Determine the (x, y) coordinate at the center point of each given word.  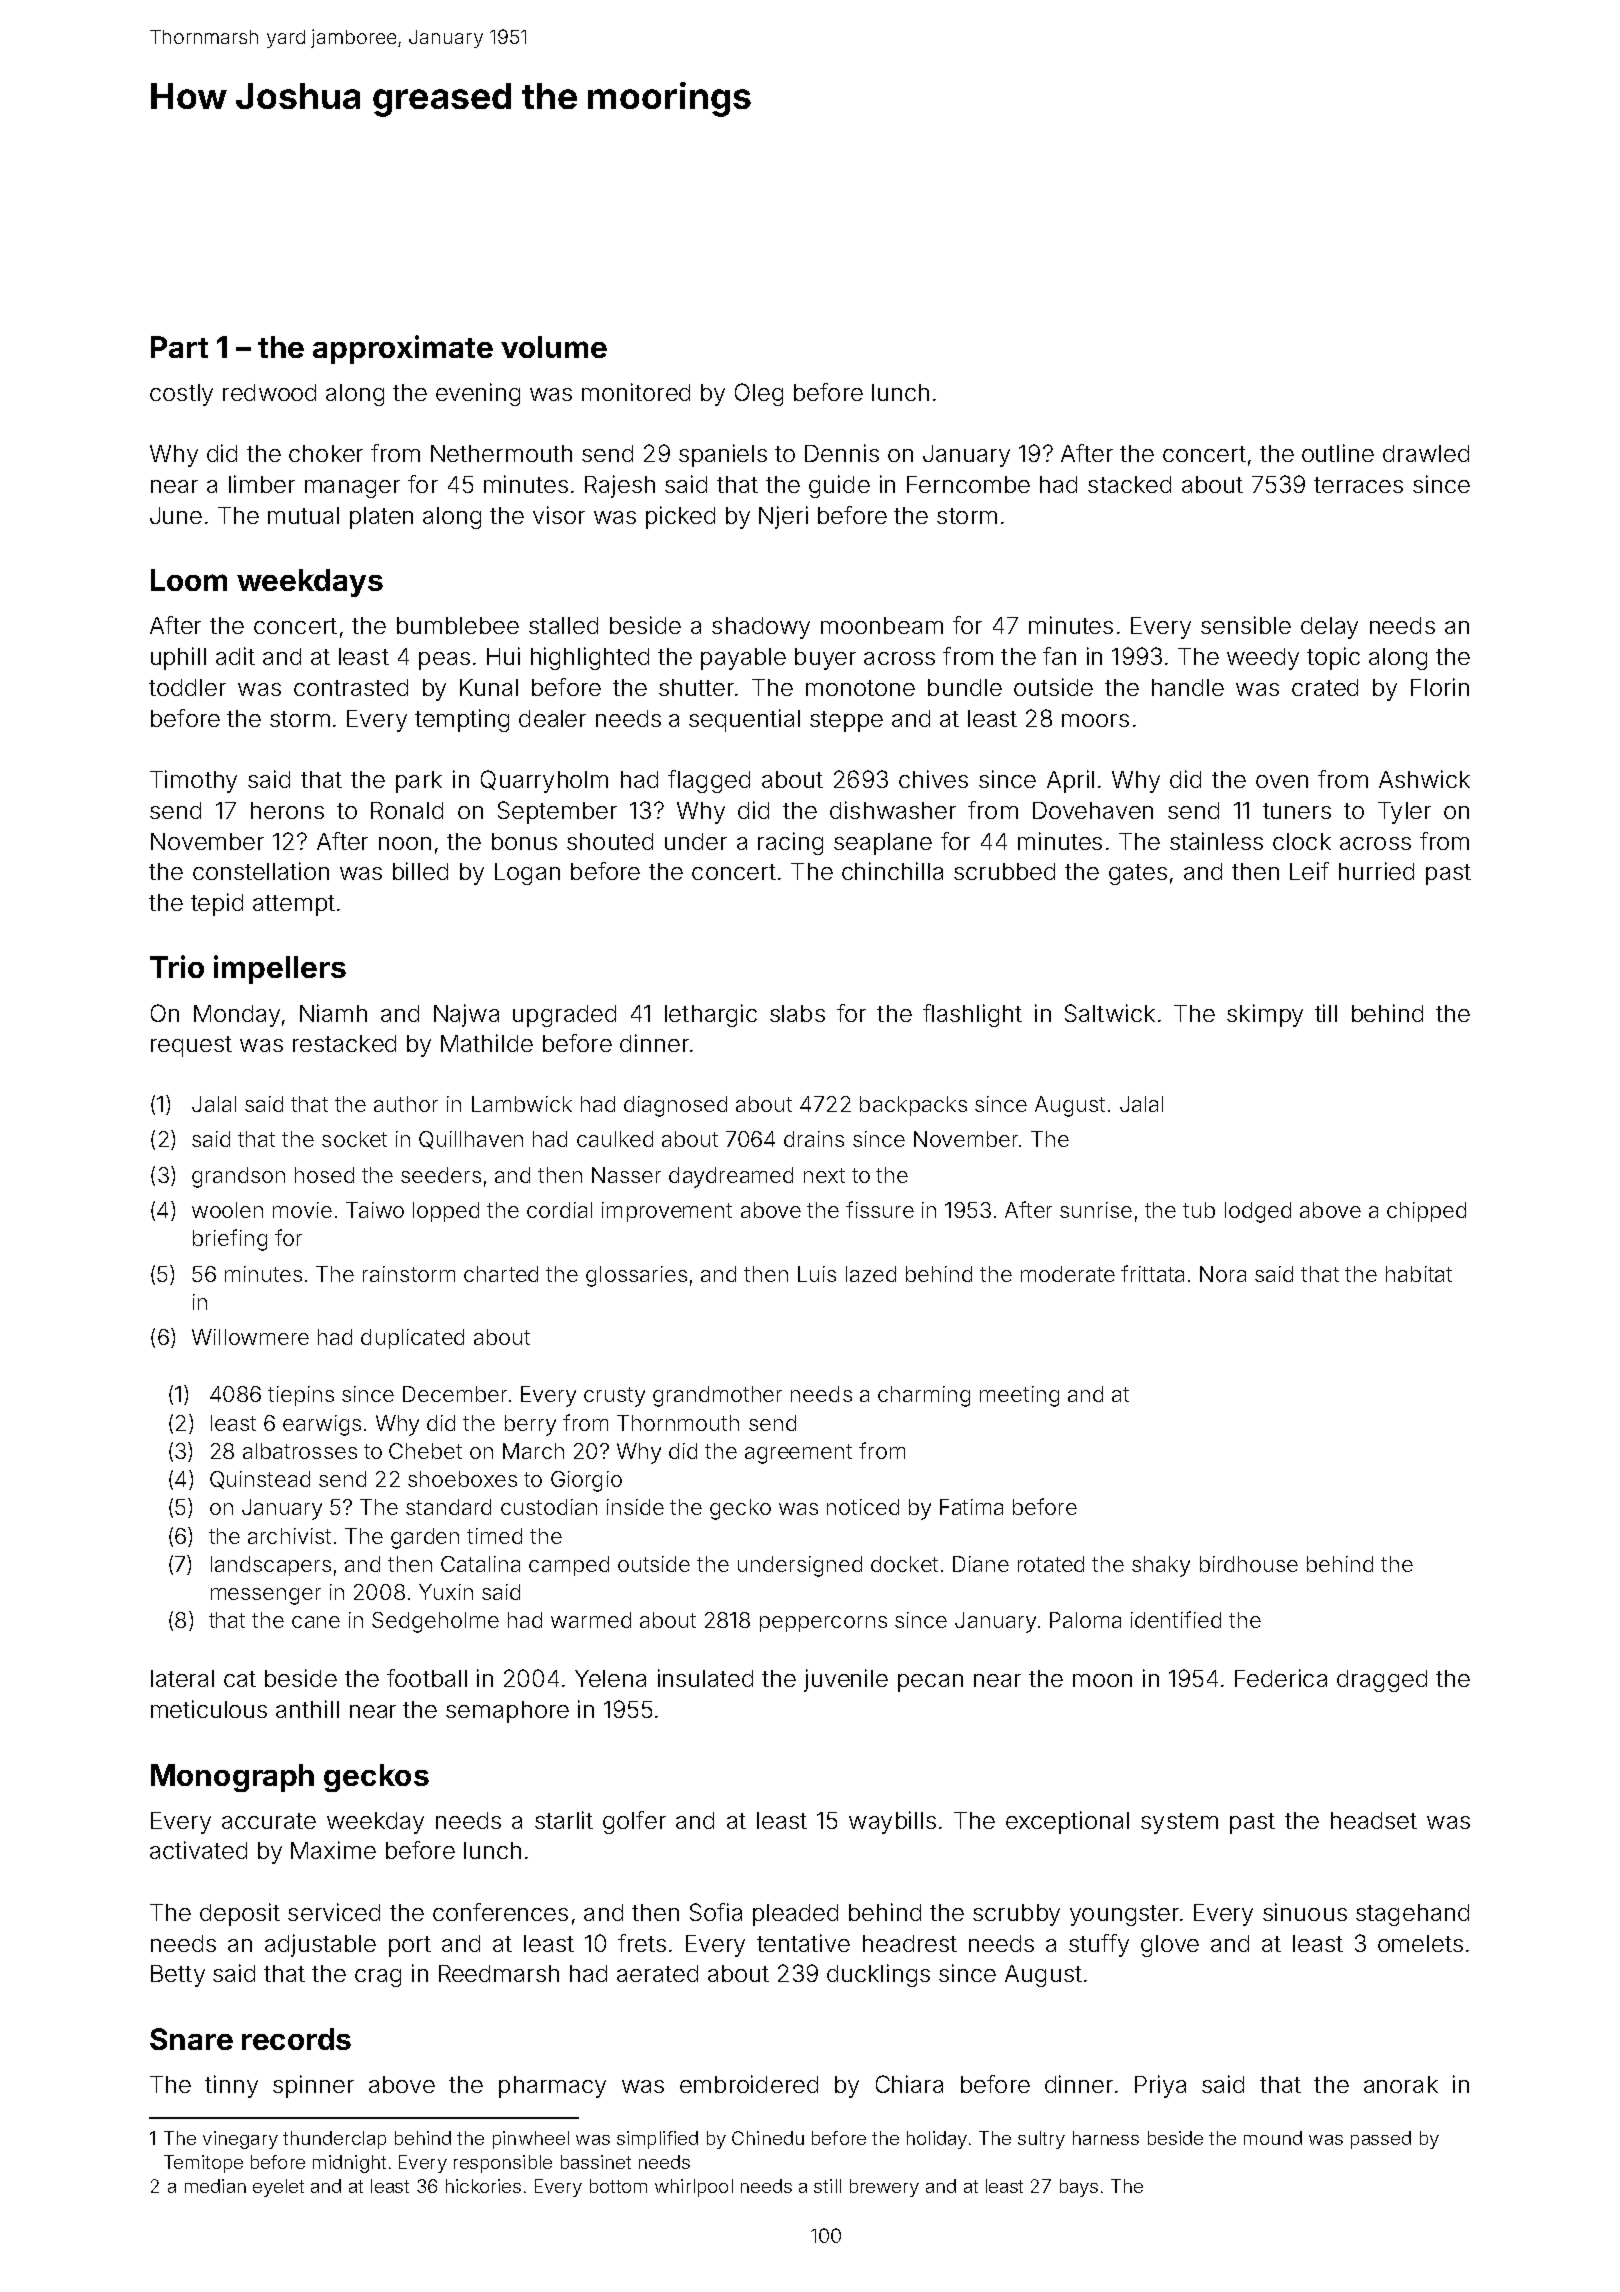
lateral (182, 1678)
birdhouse (1249, 1564)
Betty (178, 1976)
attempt (294, 905)
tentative (803, 1943)
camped (569, 1566)
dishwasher (893, 810)
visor (559, 515)
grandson (238, 1177)
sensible (1246, 625)
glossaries (636, 1276)
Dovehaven (1093, 810)
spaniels (723, 455)
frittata (1152, 1273)
